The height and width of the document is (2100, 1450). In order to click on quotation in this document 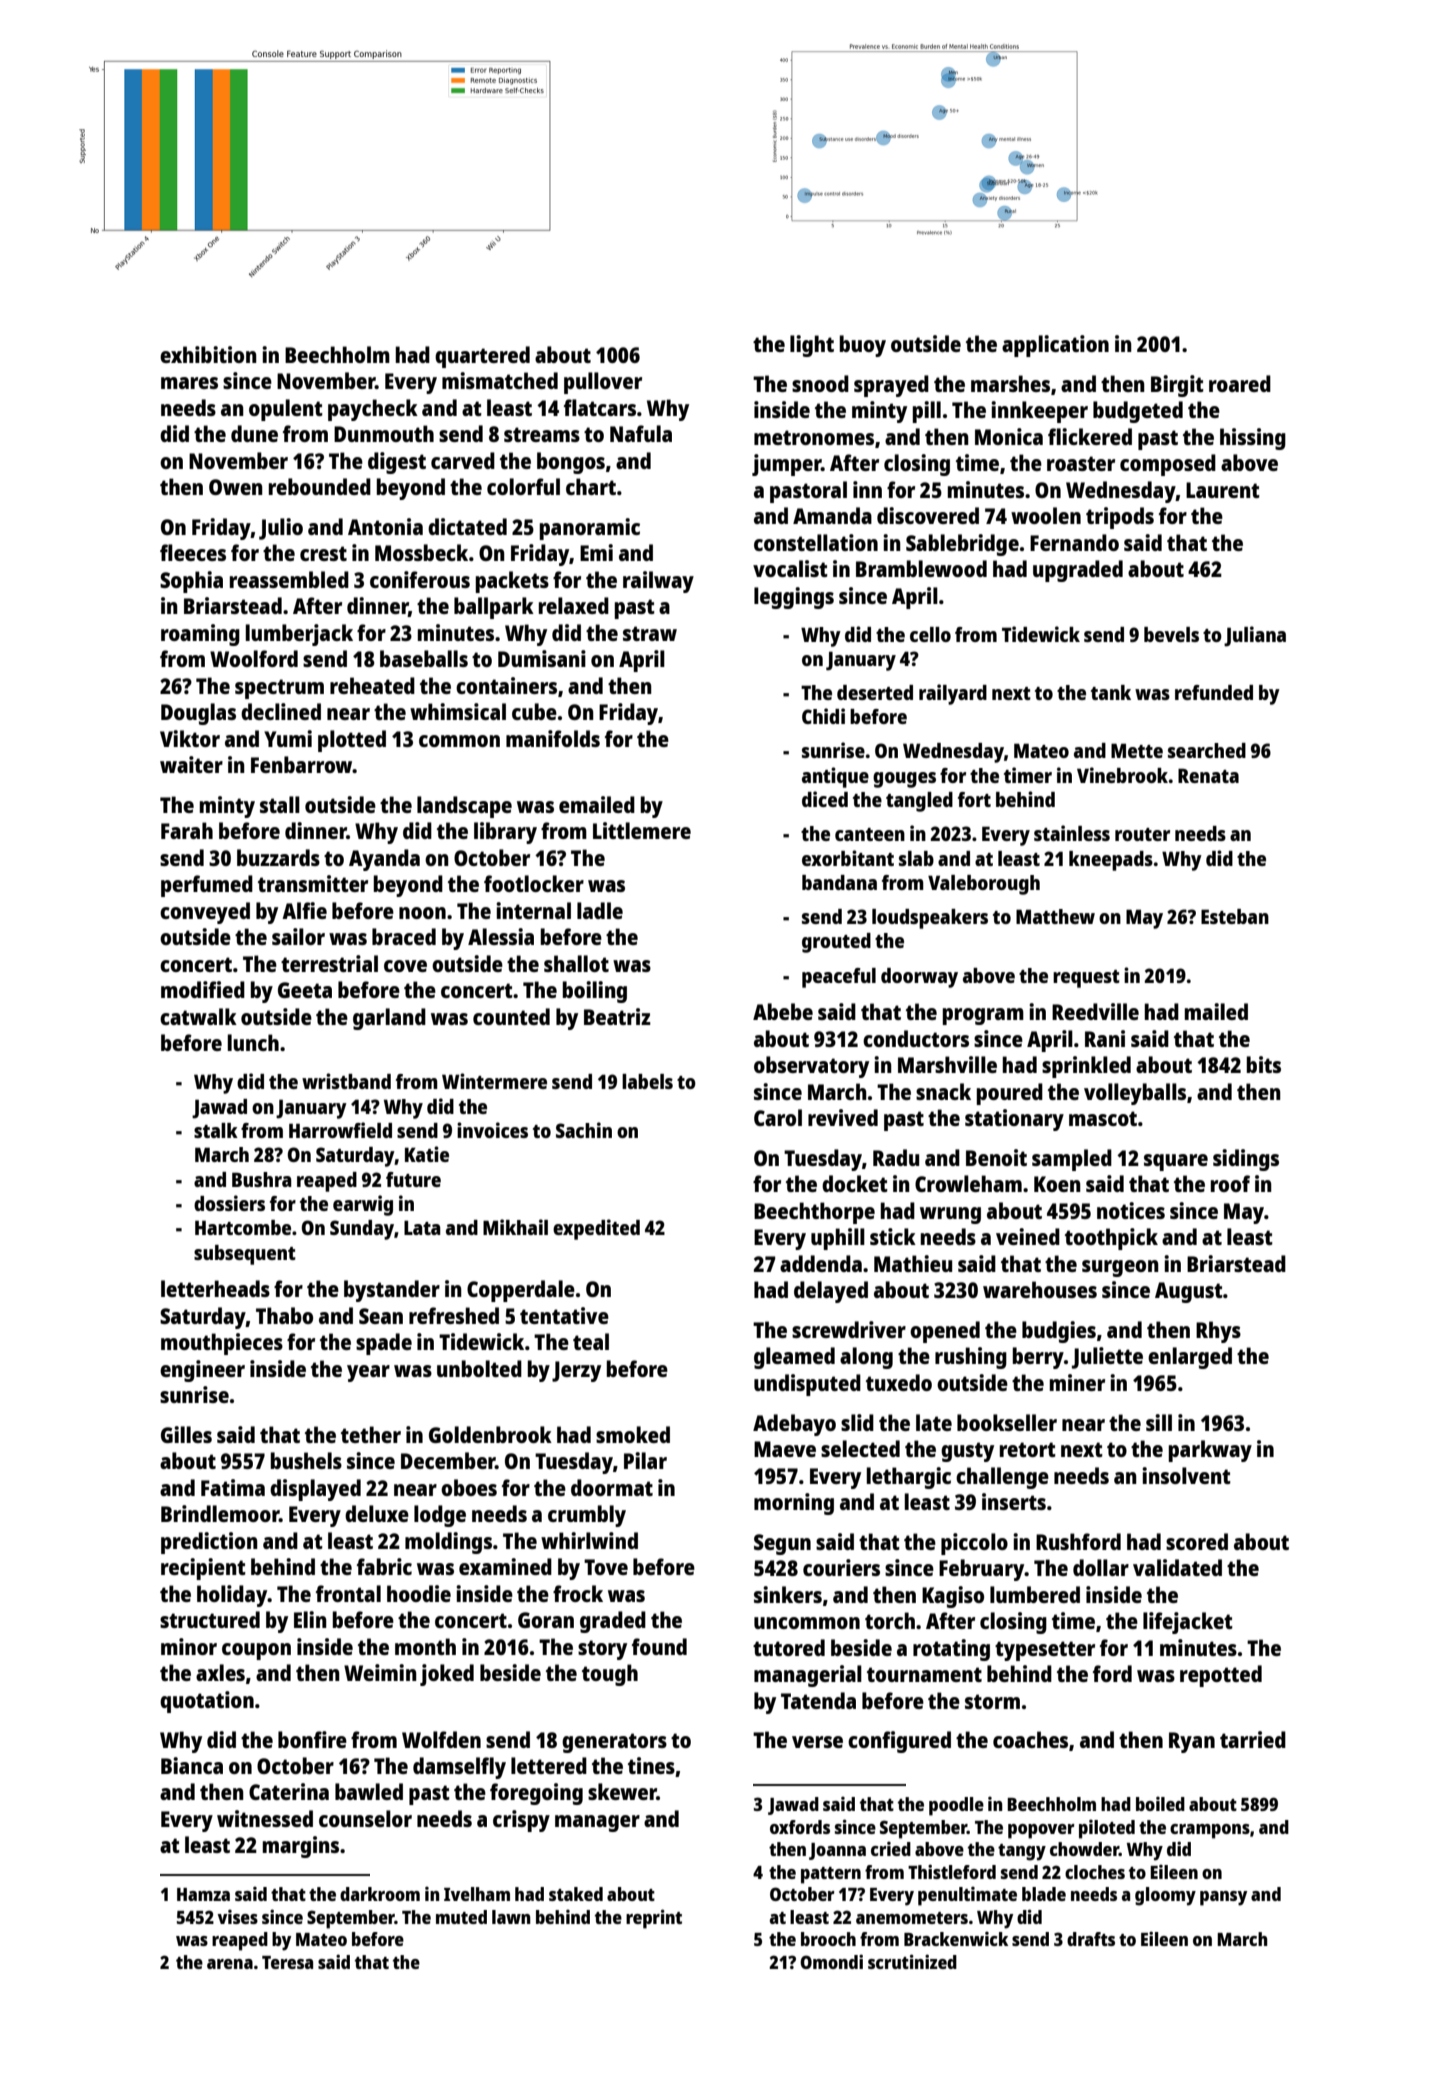, I will do `click(207, 1702)`.
